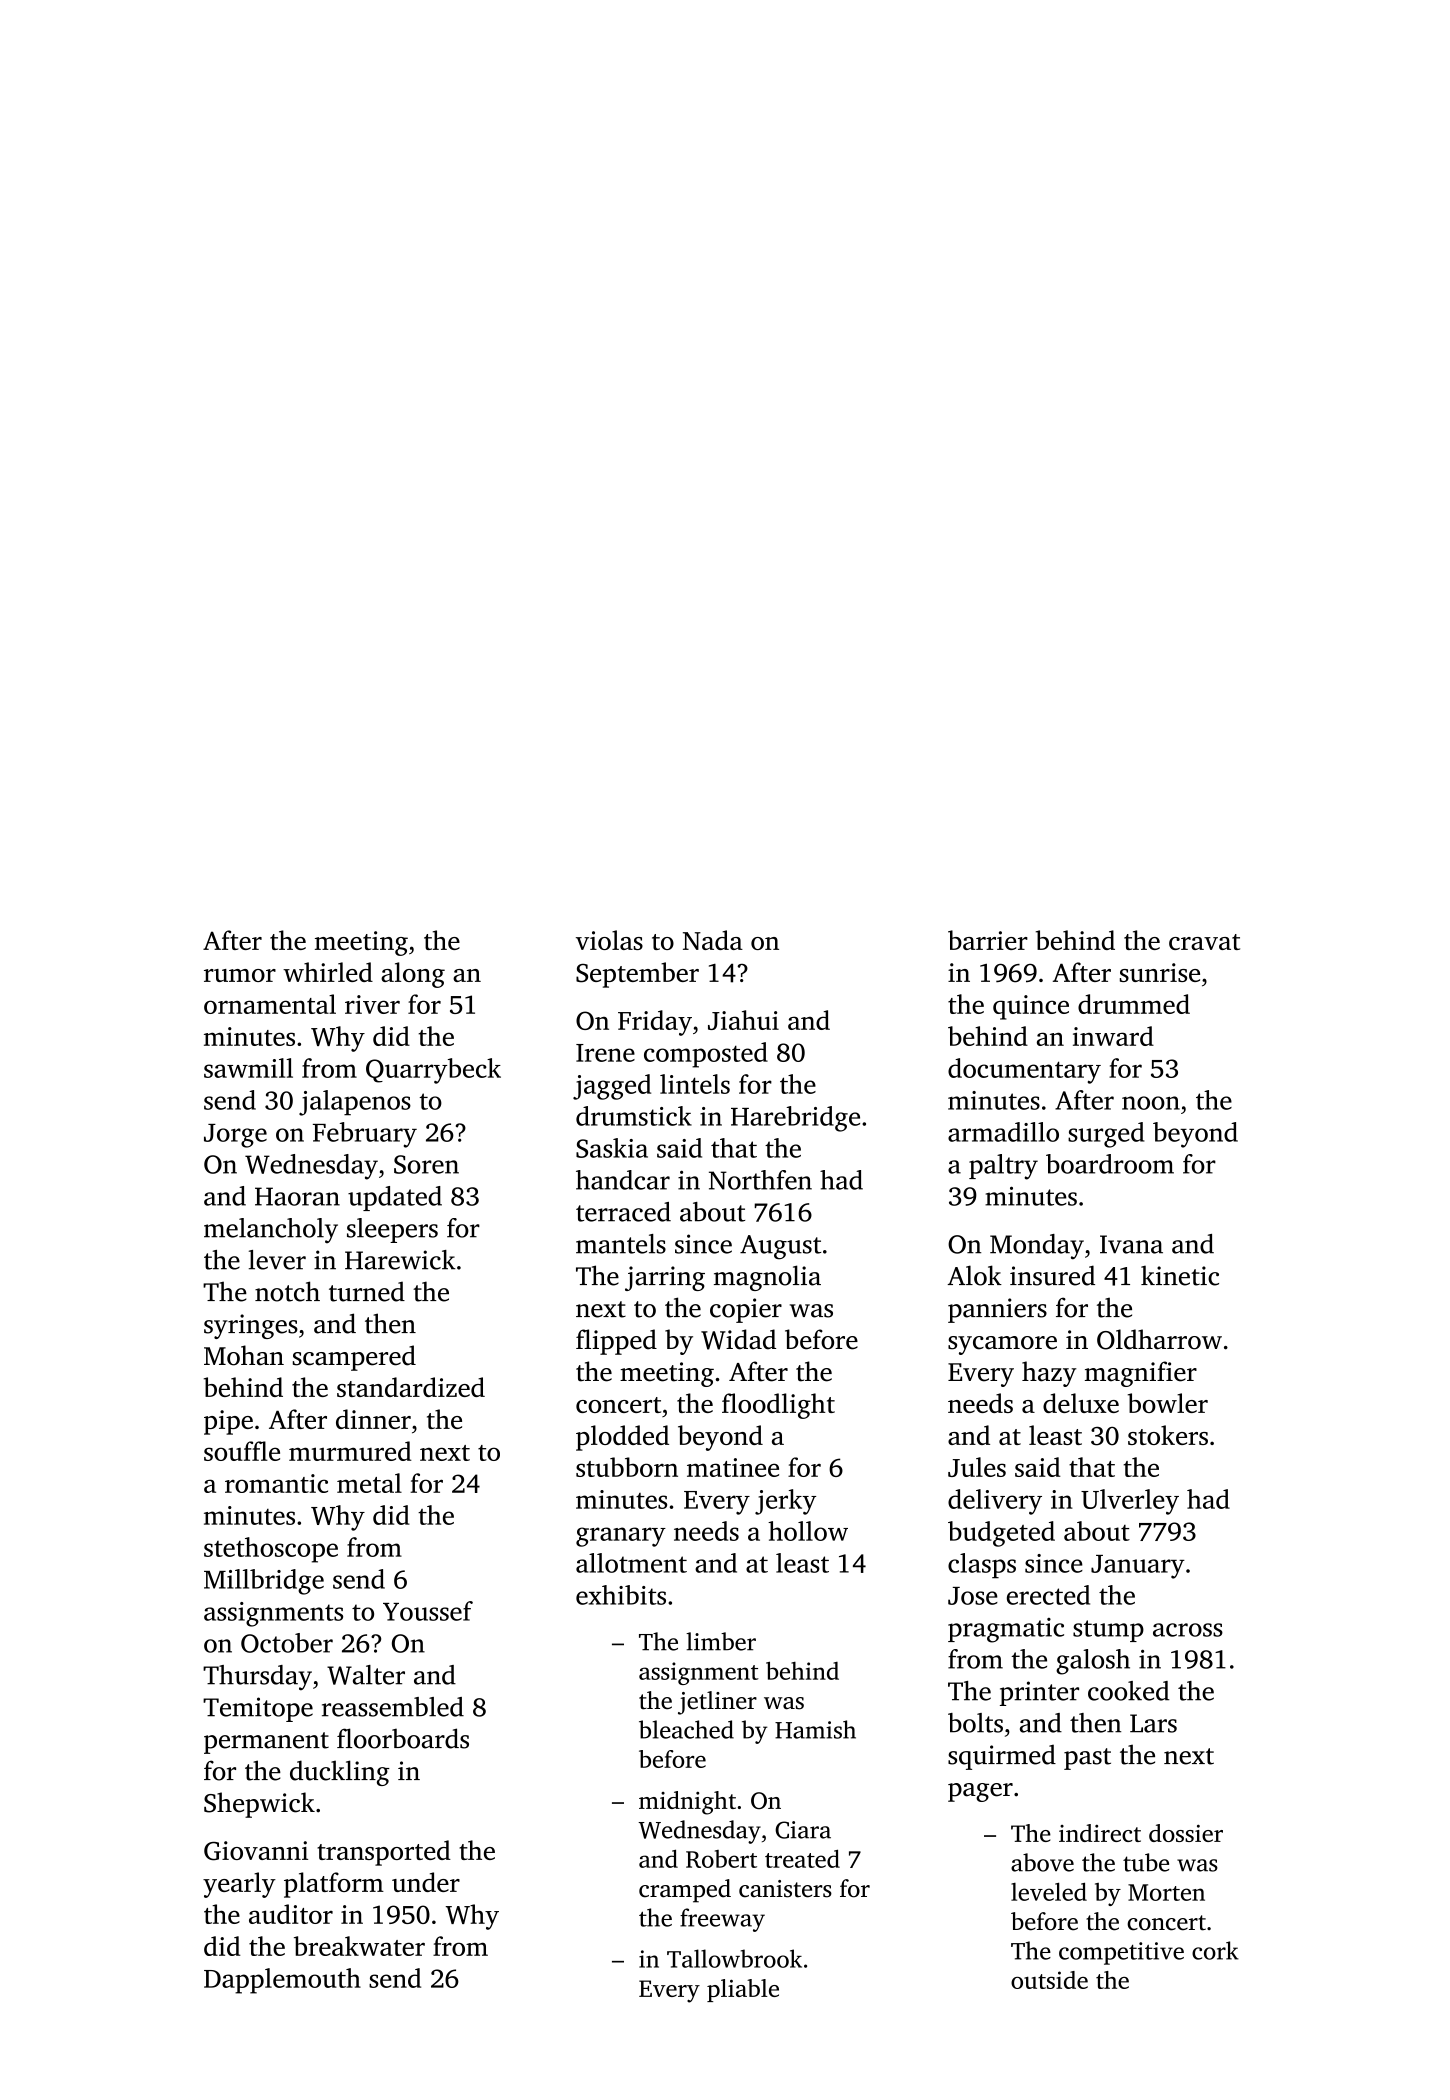  I want to click on outside, so click(1049, 1980).
